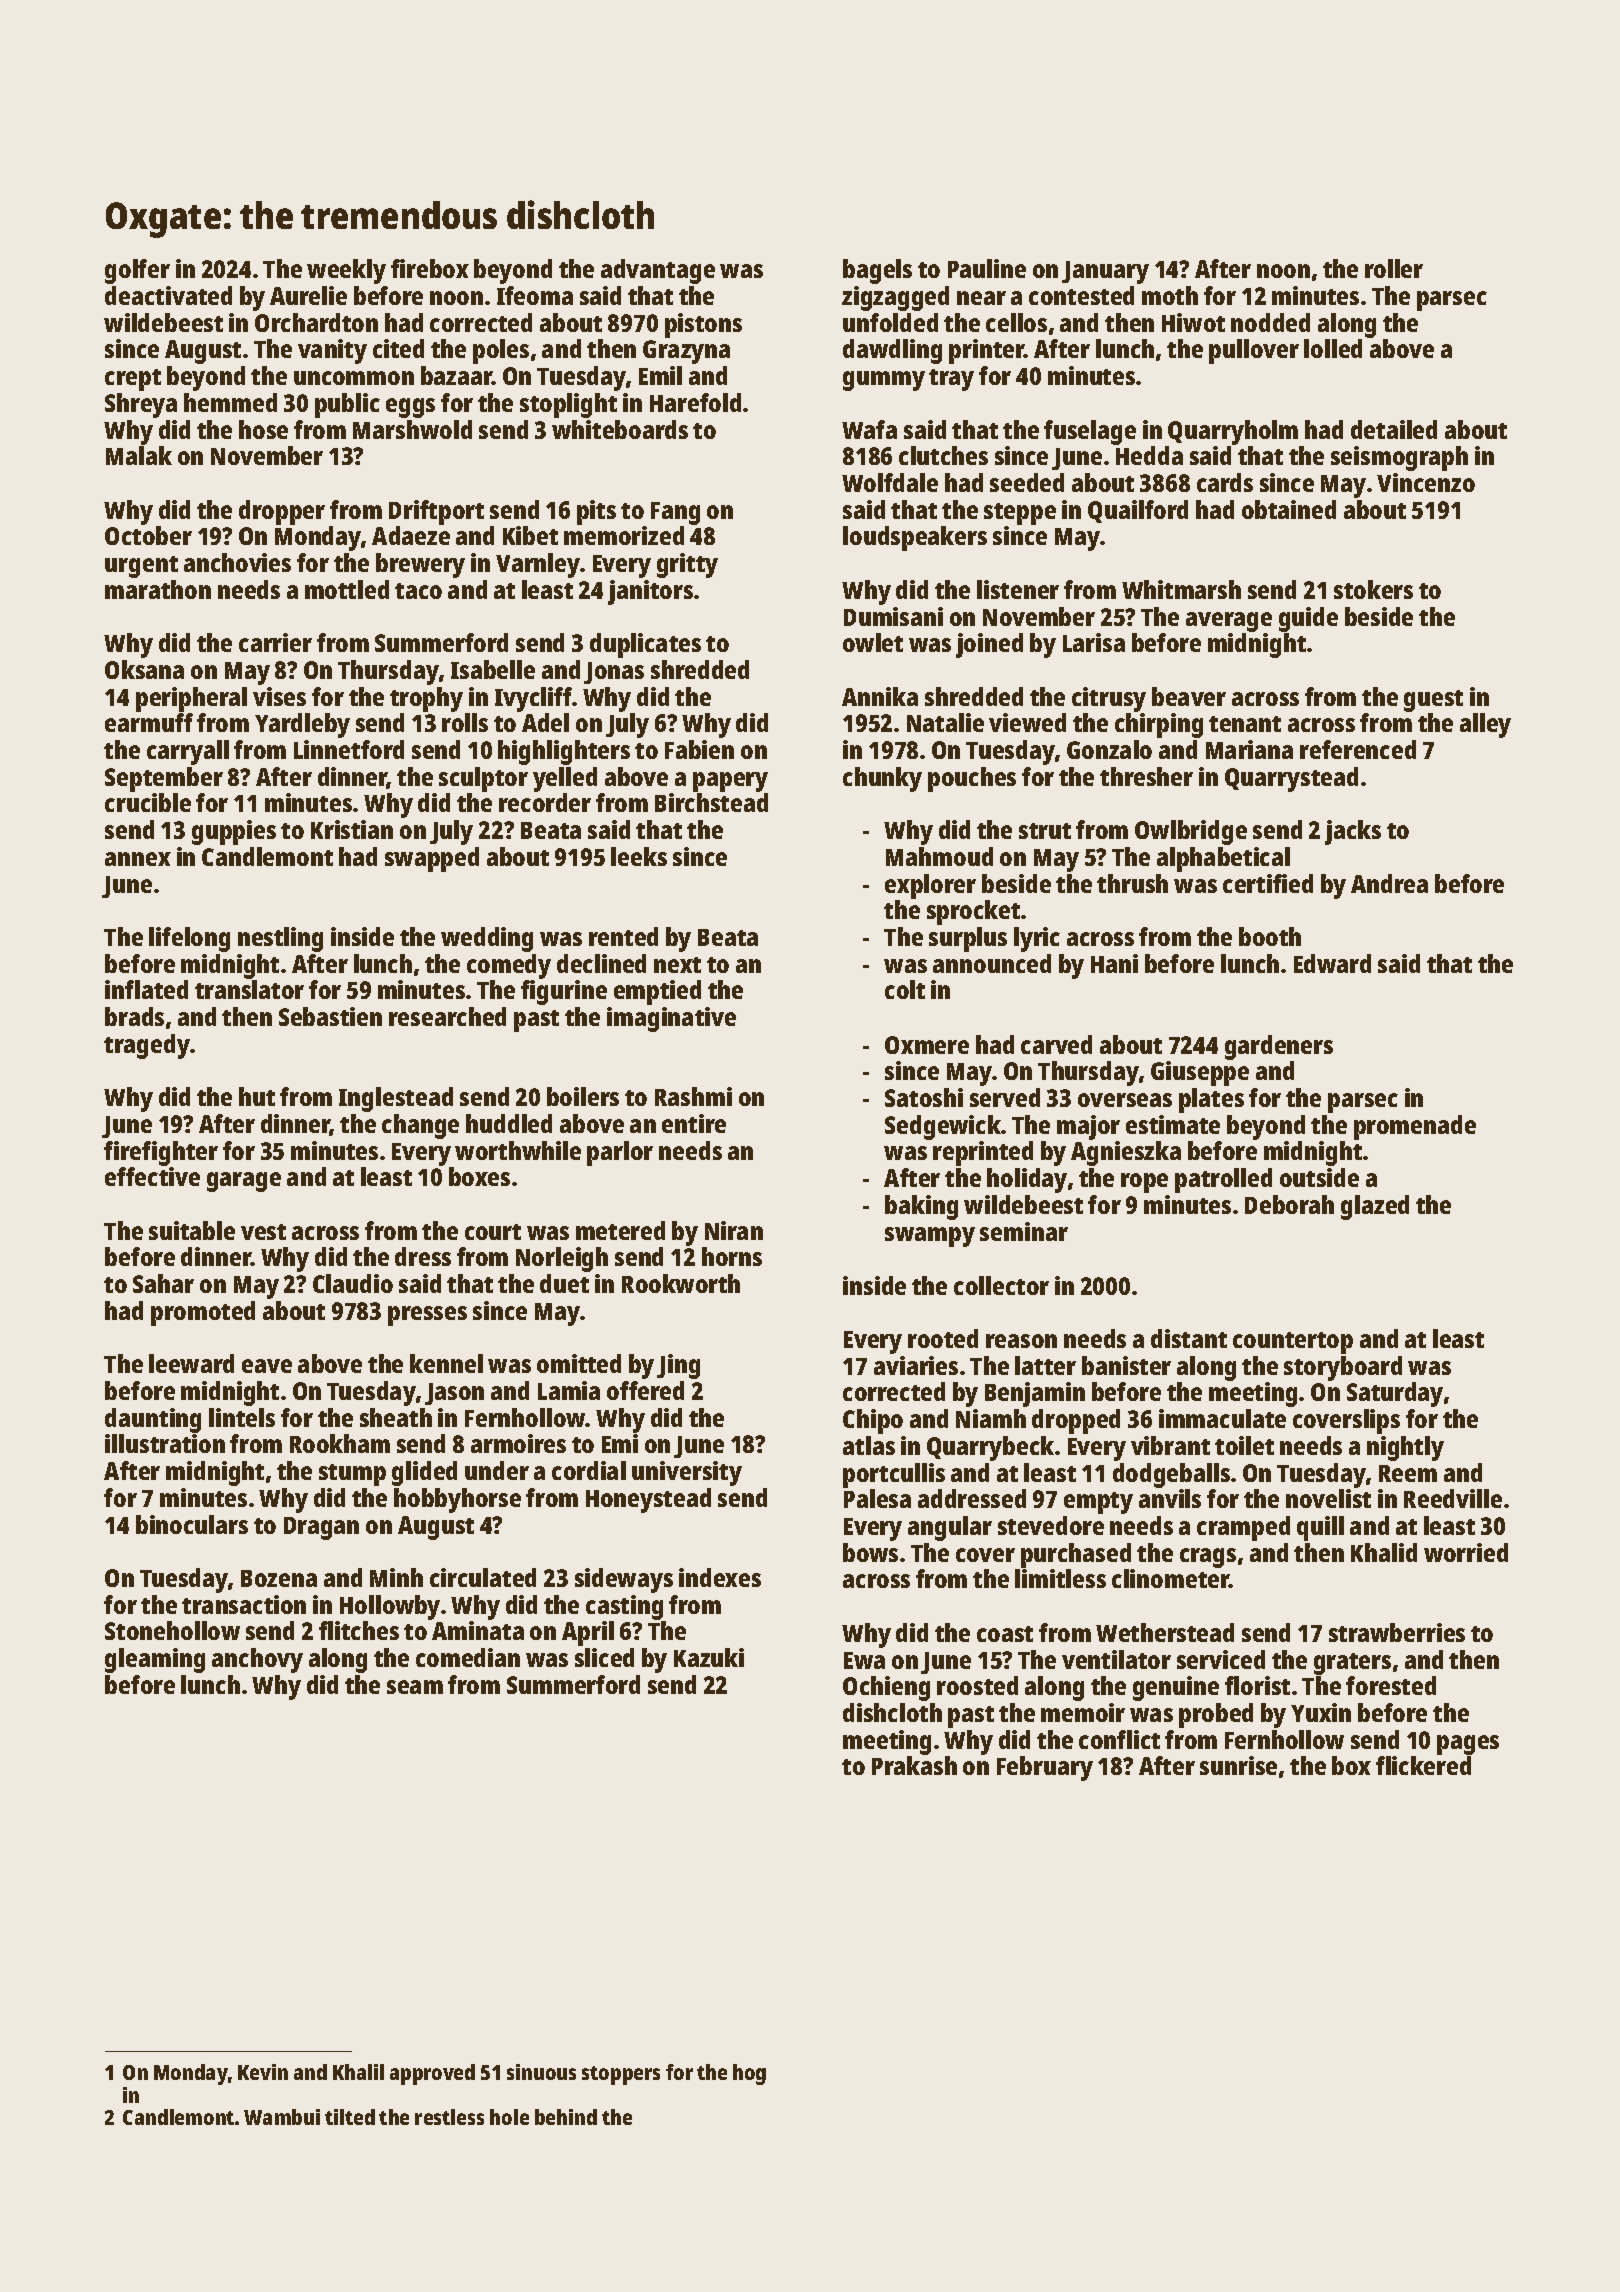 This screenshot has width=1620, height=2292. Describe the element at coordinates (1423, 1765) in the screenshot. I see `flickered` at that location.
